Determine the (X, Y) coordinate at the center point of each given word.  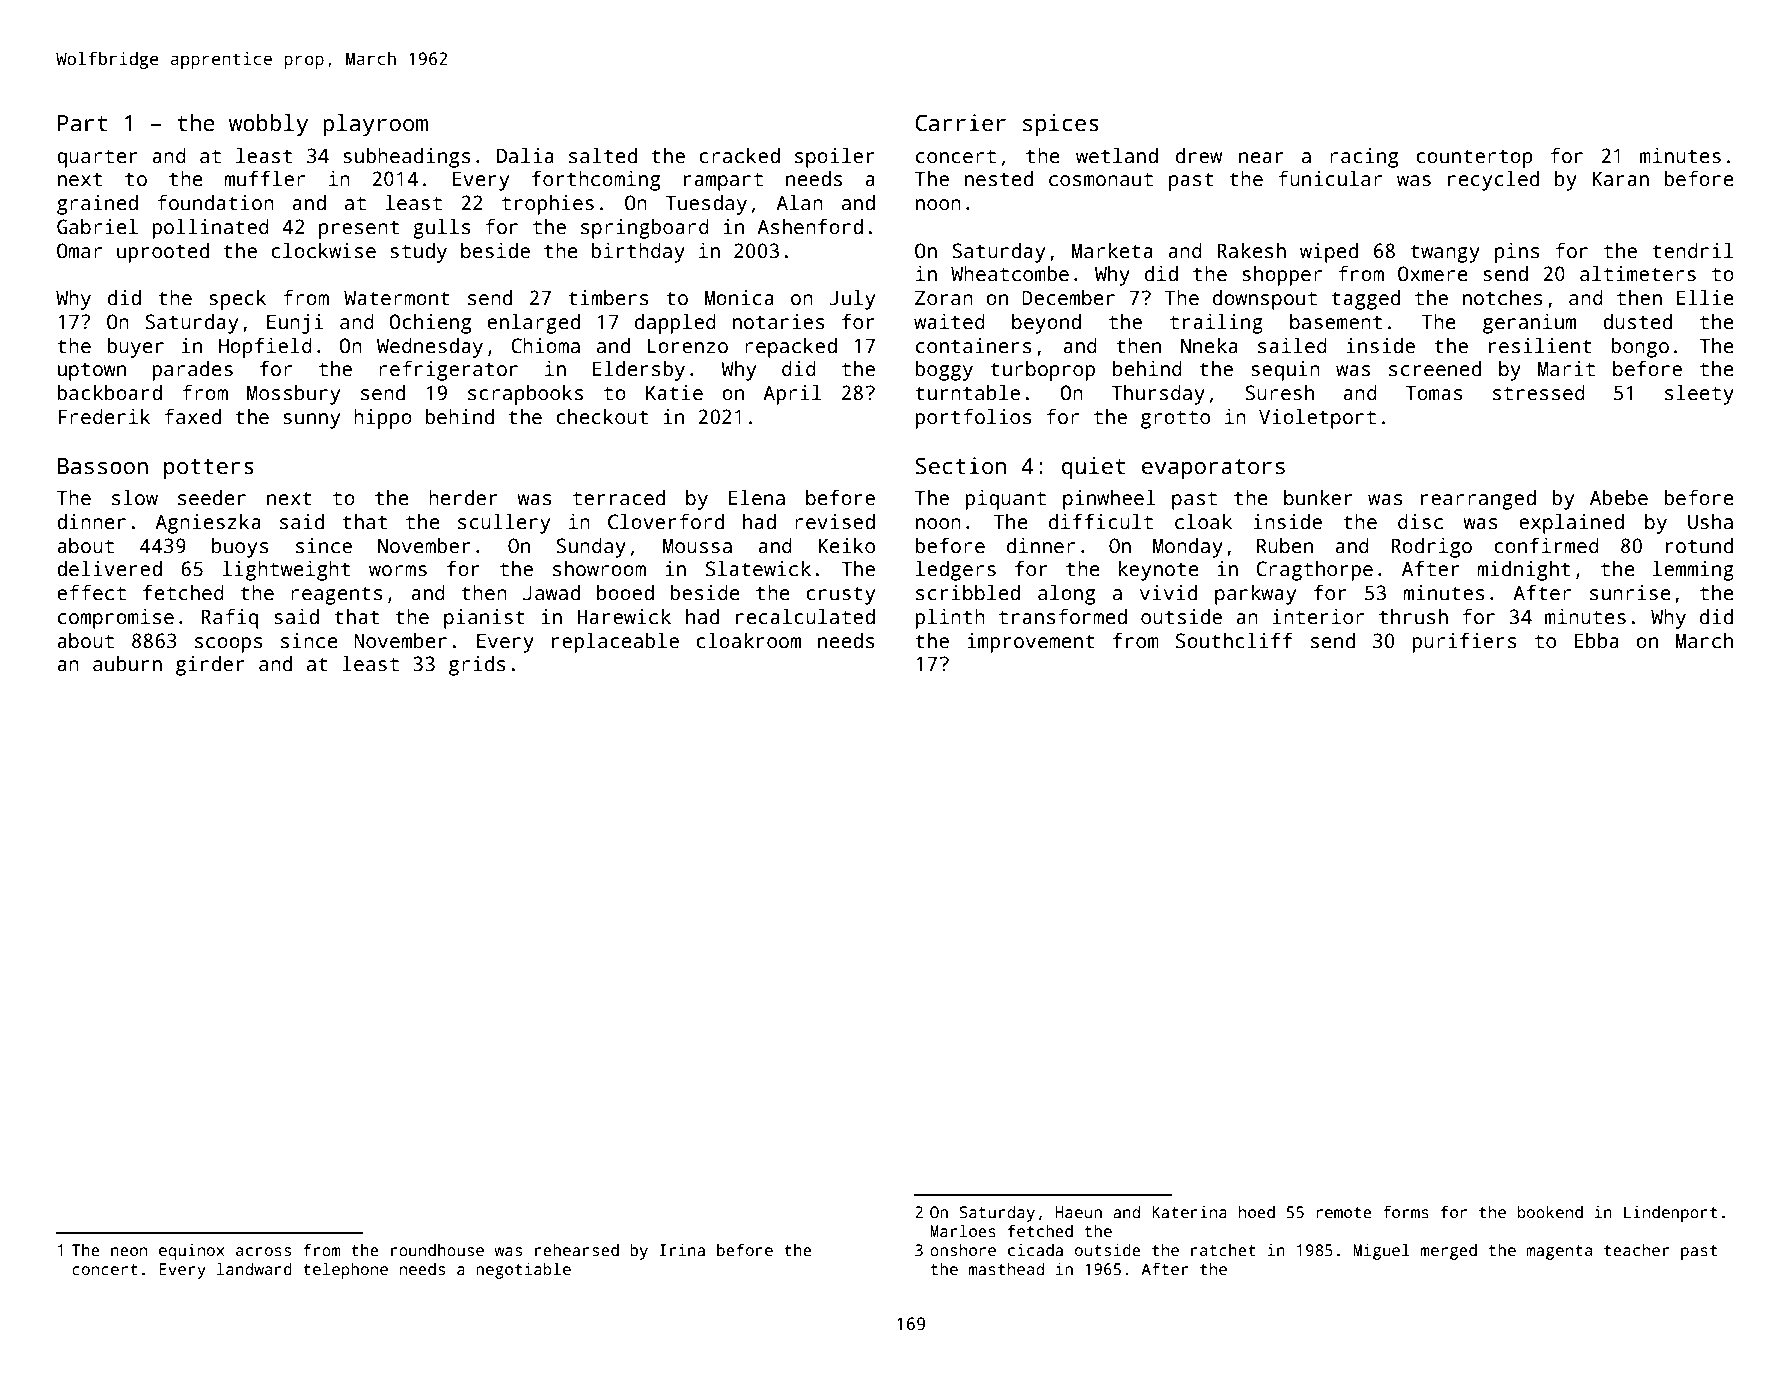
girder (210, 666)
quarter (97, 158)
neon (129, 1251)
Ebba (1596, 641)
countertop (1474, 158)
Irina (682, 1250)
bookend (1550, 1211)
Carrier (960, 123)
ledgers (956, 571)
